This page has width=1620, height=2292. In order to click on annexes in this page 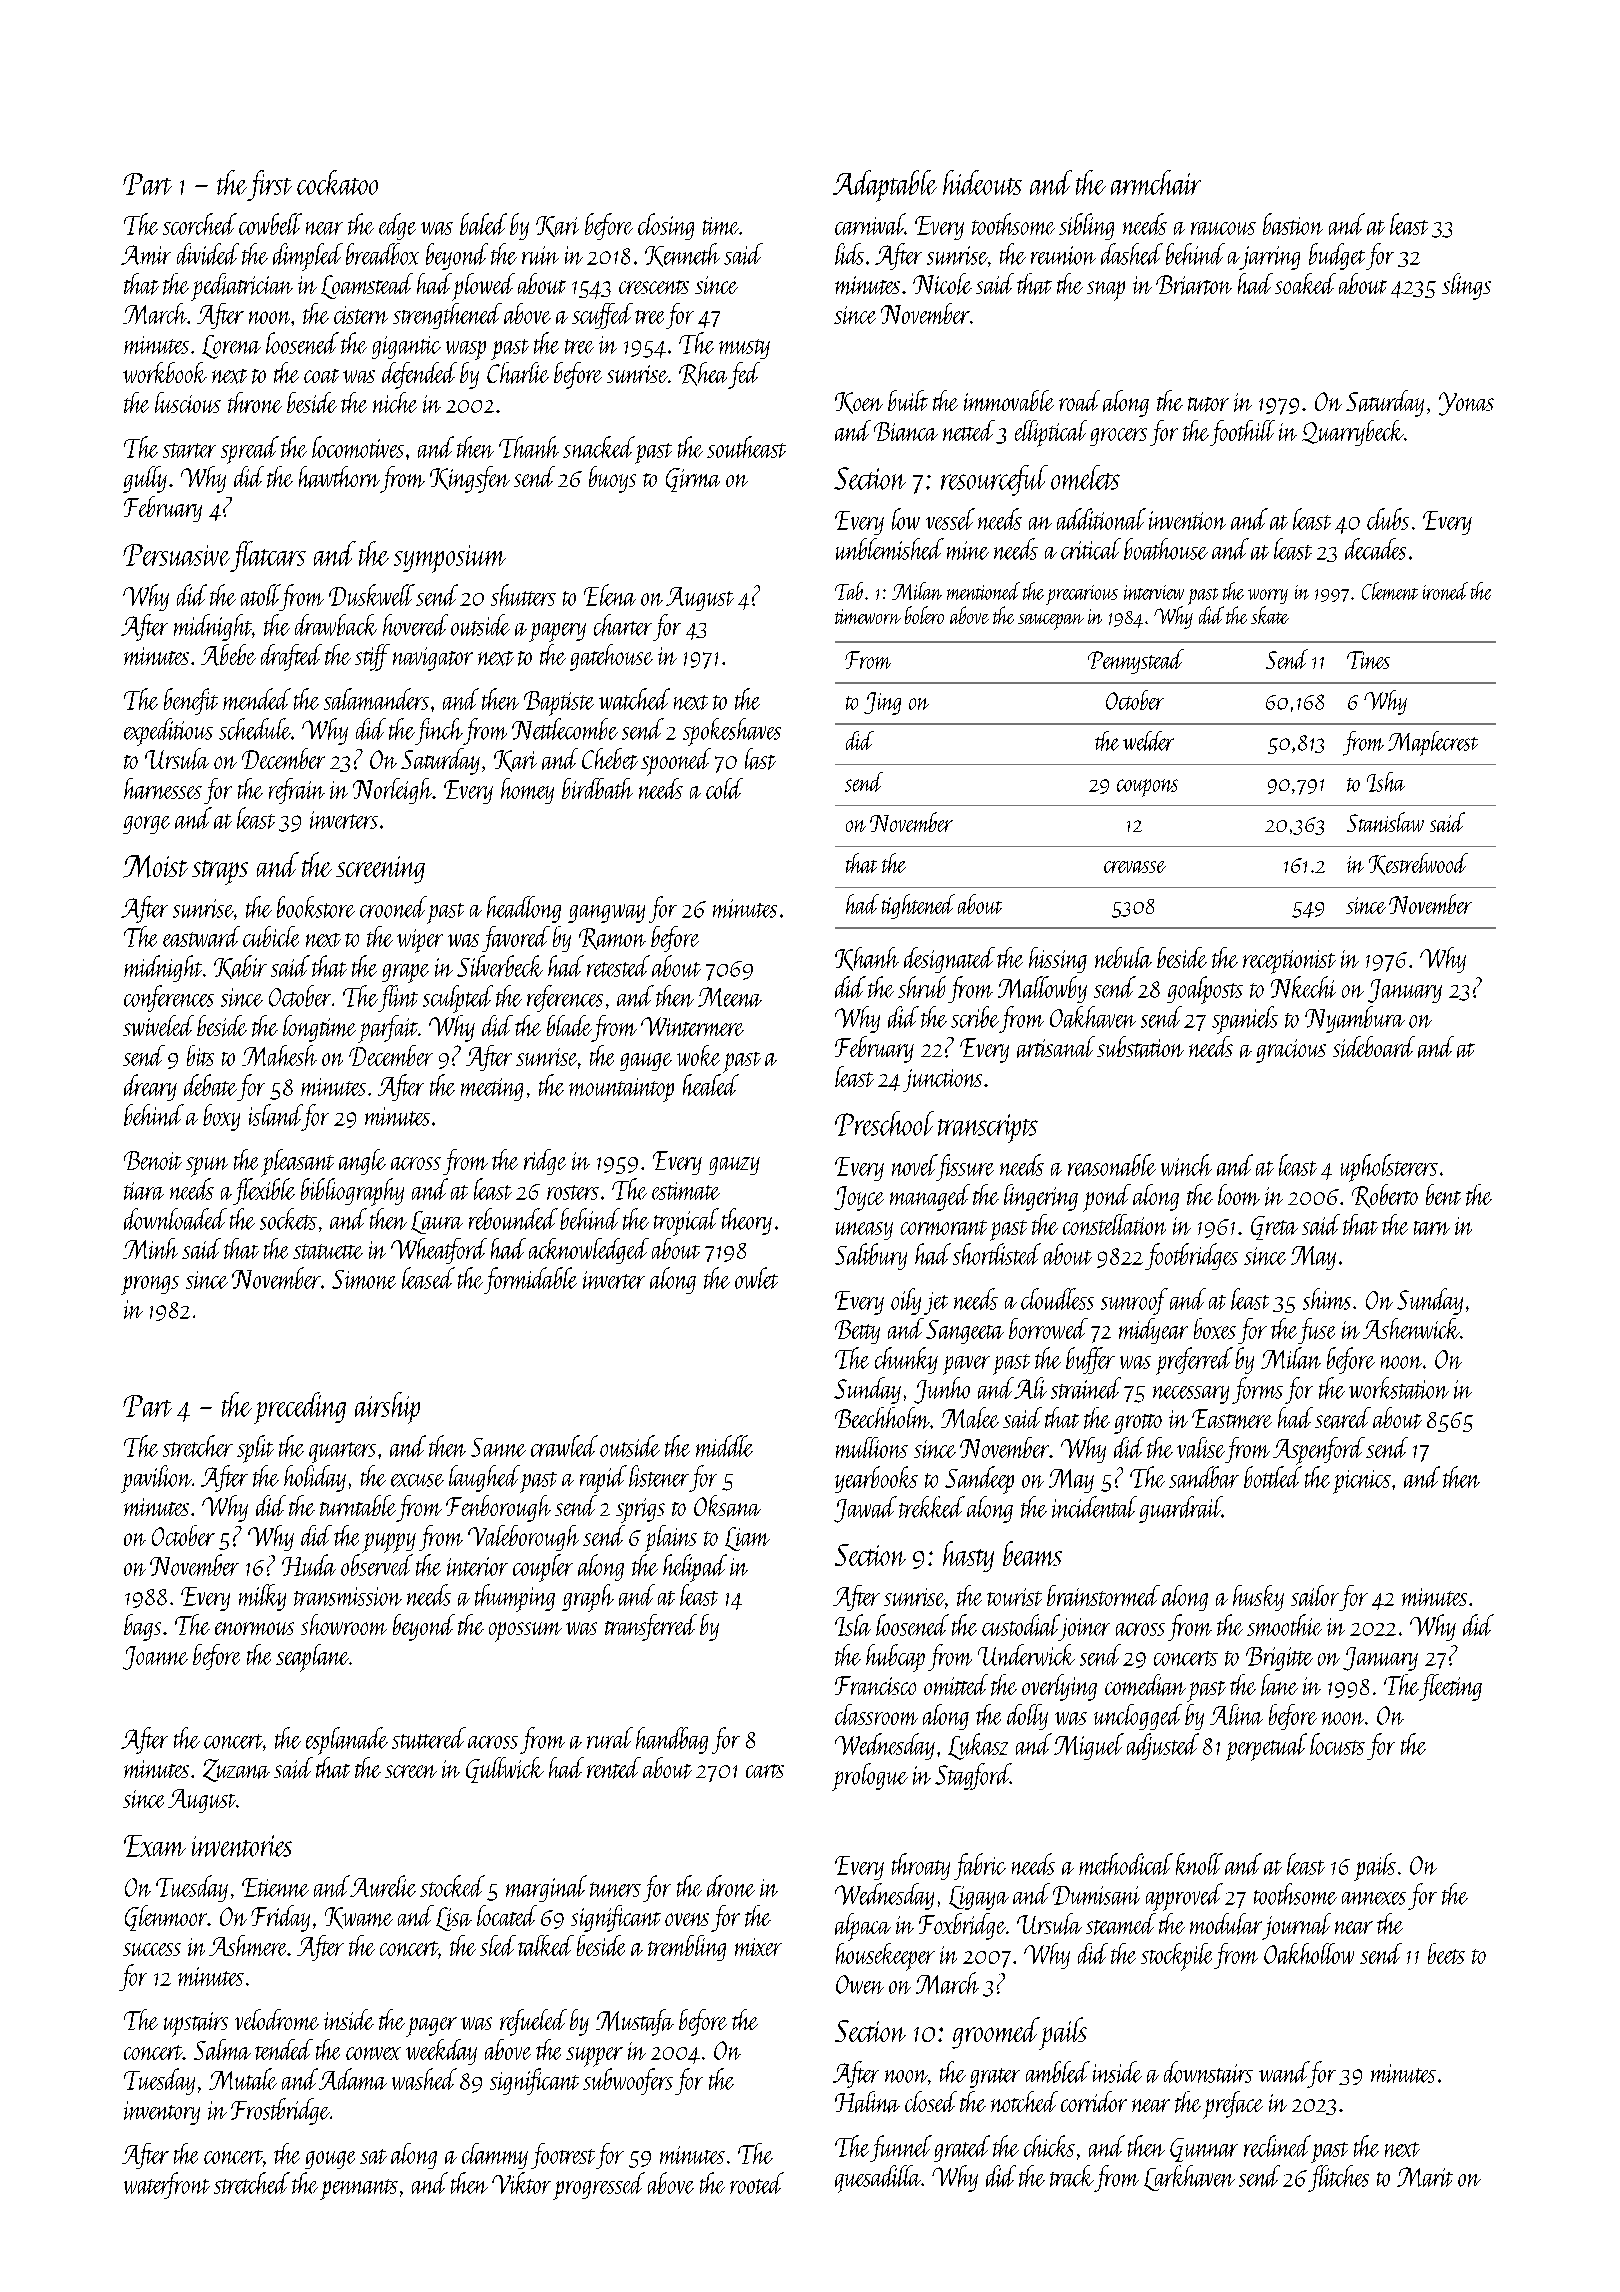, I will do `click(1374, 1898)`.
